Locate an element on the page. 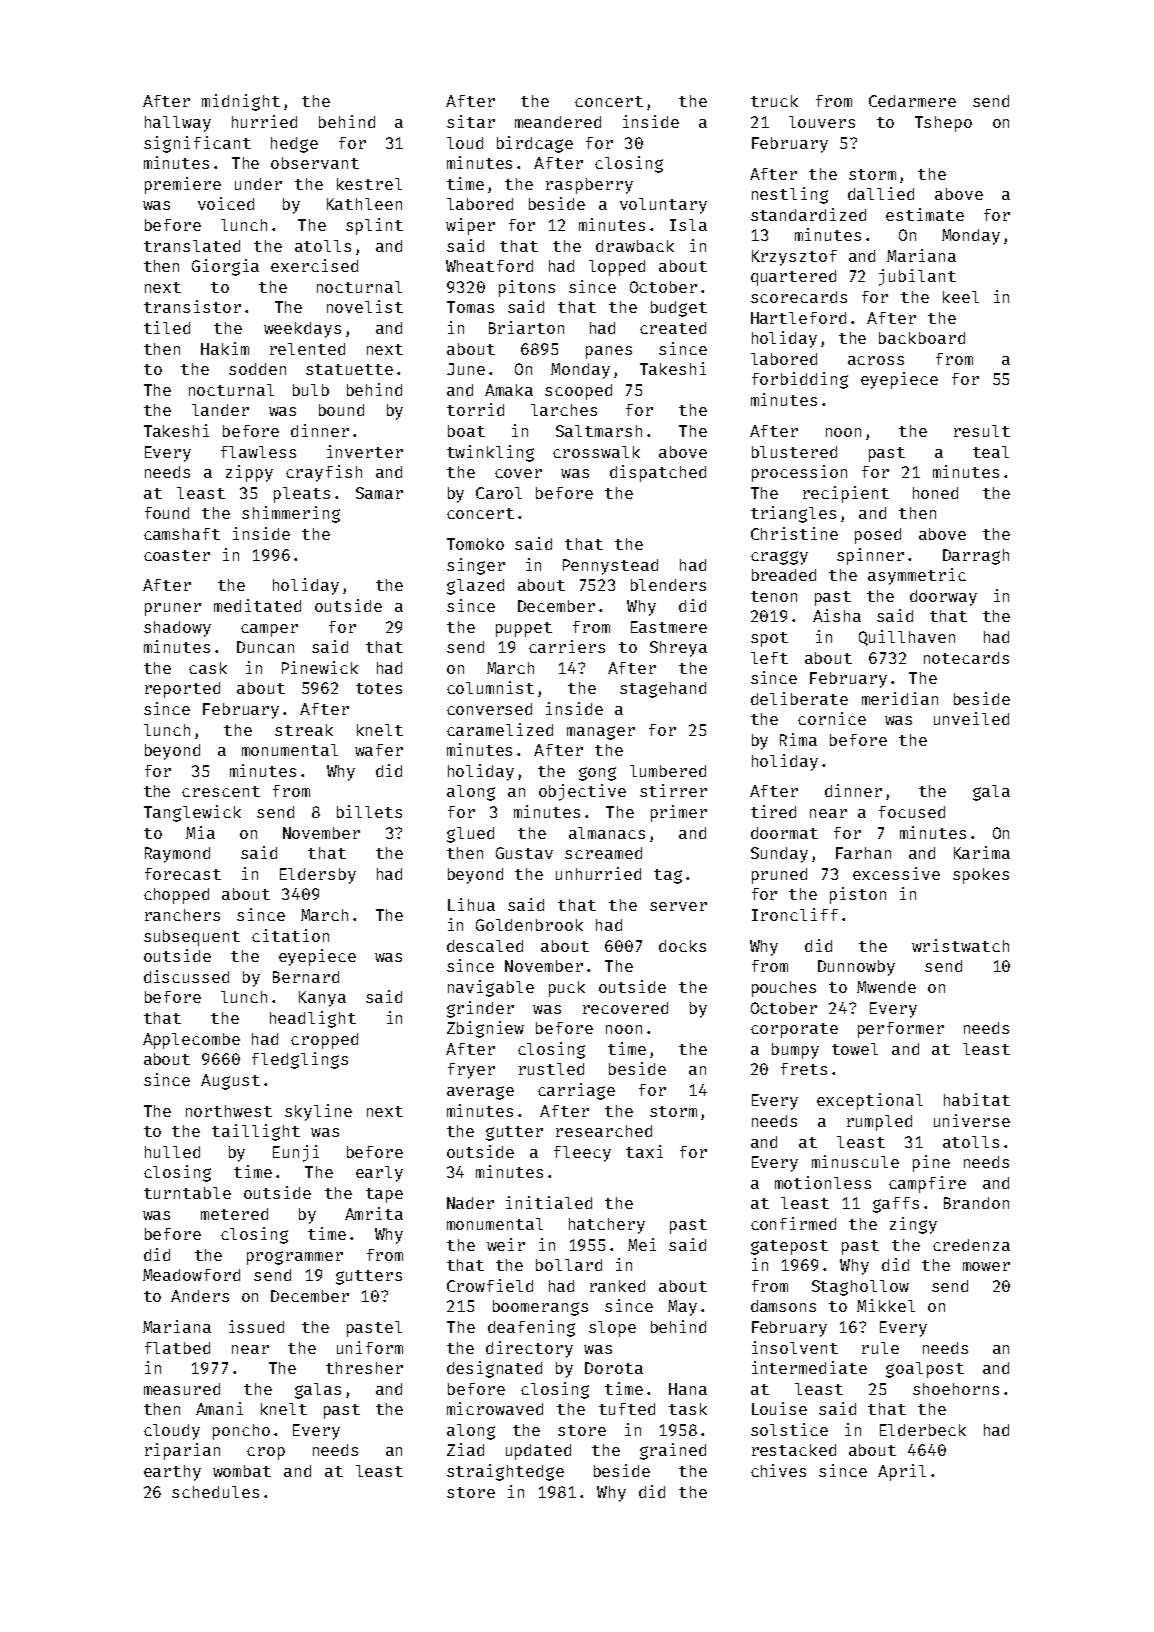 The width and height of the page is (1154, 1632). task is located at coordinates (688, 1409).
